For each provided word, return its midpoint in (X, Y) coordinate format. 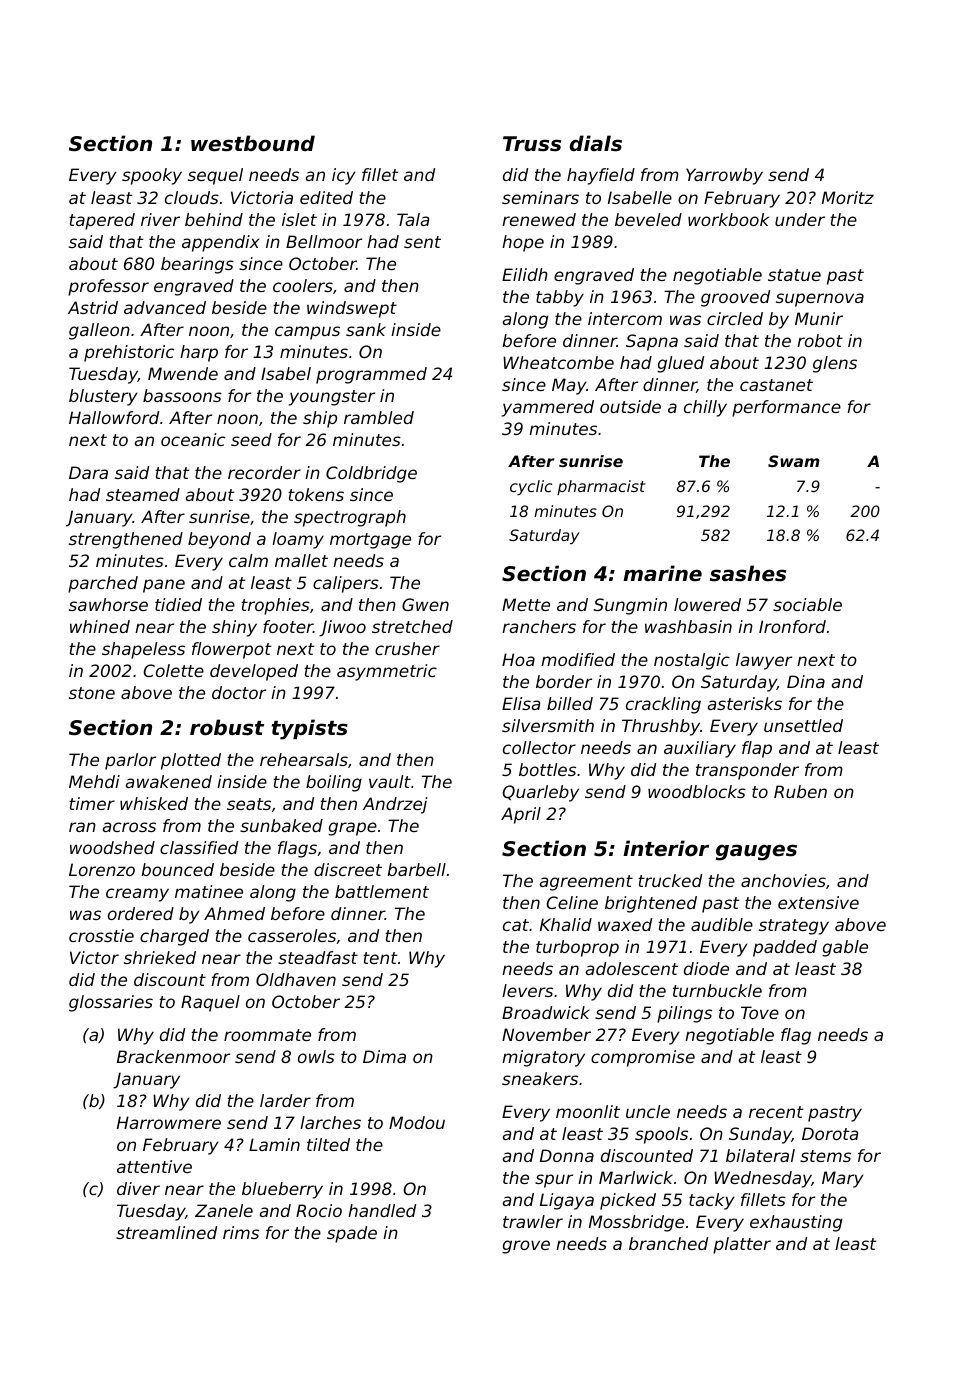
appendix (220, 243)
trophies (275, 606)
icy (344, 176)
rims (241, 1232)
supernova (820, 300)
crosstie (101, 935)
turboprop (577, 948)
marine (662, 573)
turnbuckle (717, 990)
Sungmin (630, 606)
